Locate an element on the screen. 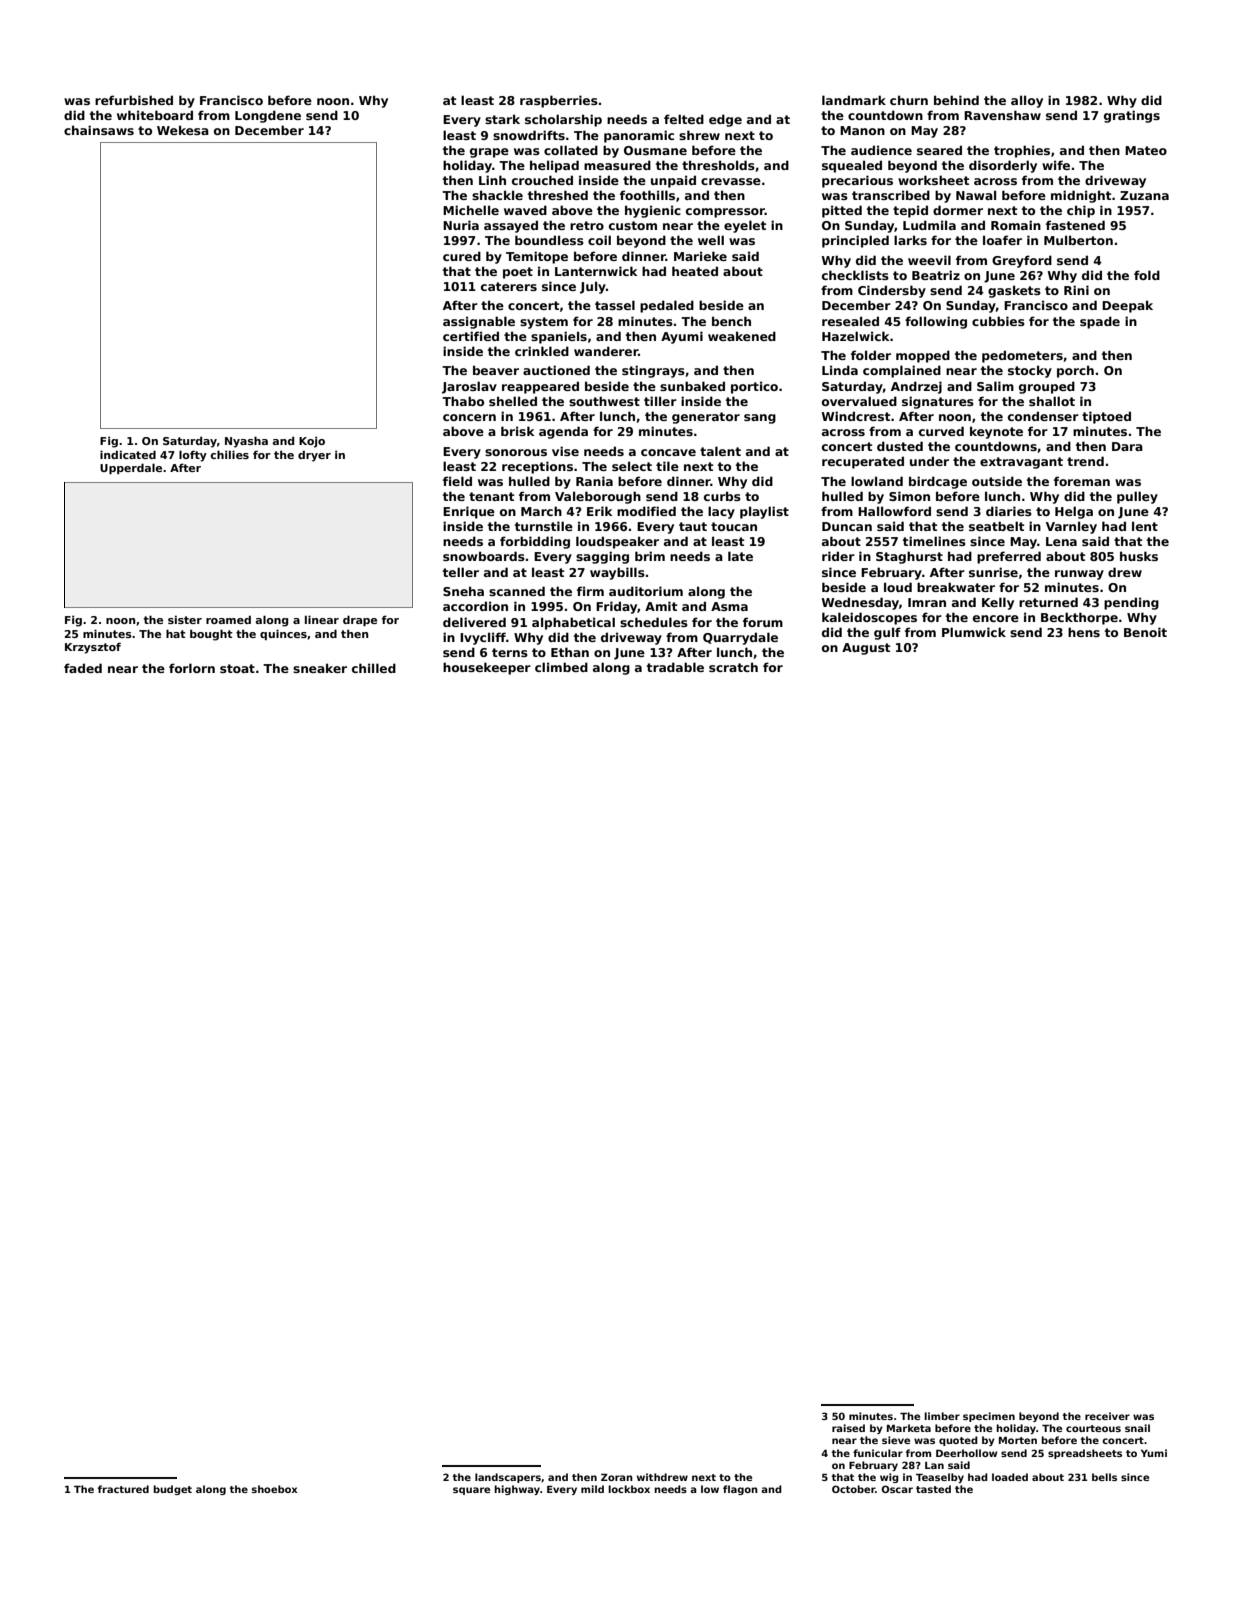 The height and width of the screenshot is (1597, 1234). budget is located at coordinates (172, 1490).
